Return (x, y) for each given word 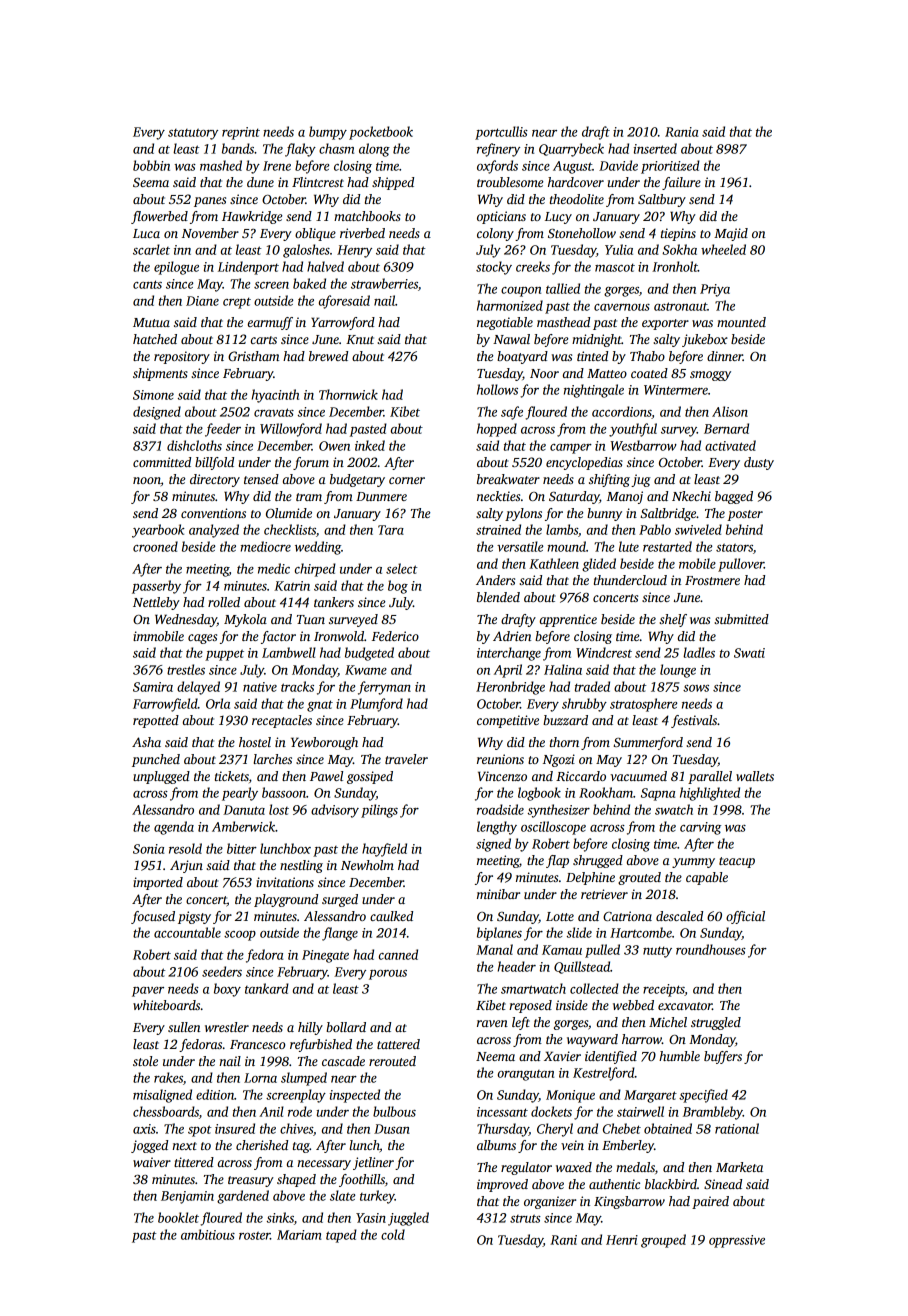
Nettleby (156, 603)
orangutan (526, 1075)
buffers (723, 1057)
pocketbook (381, 133)
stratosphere (643, 705)
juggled (408, 1219)
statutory (193, 134)
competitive (508, 721)
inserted (655, 148)
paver (148, 992)
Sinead (723, 1184)
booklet (178, 1217)
